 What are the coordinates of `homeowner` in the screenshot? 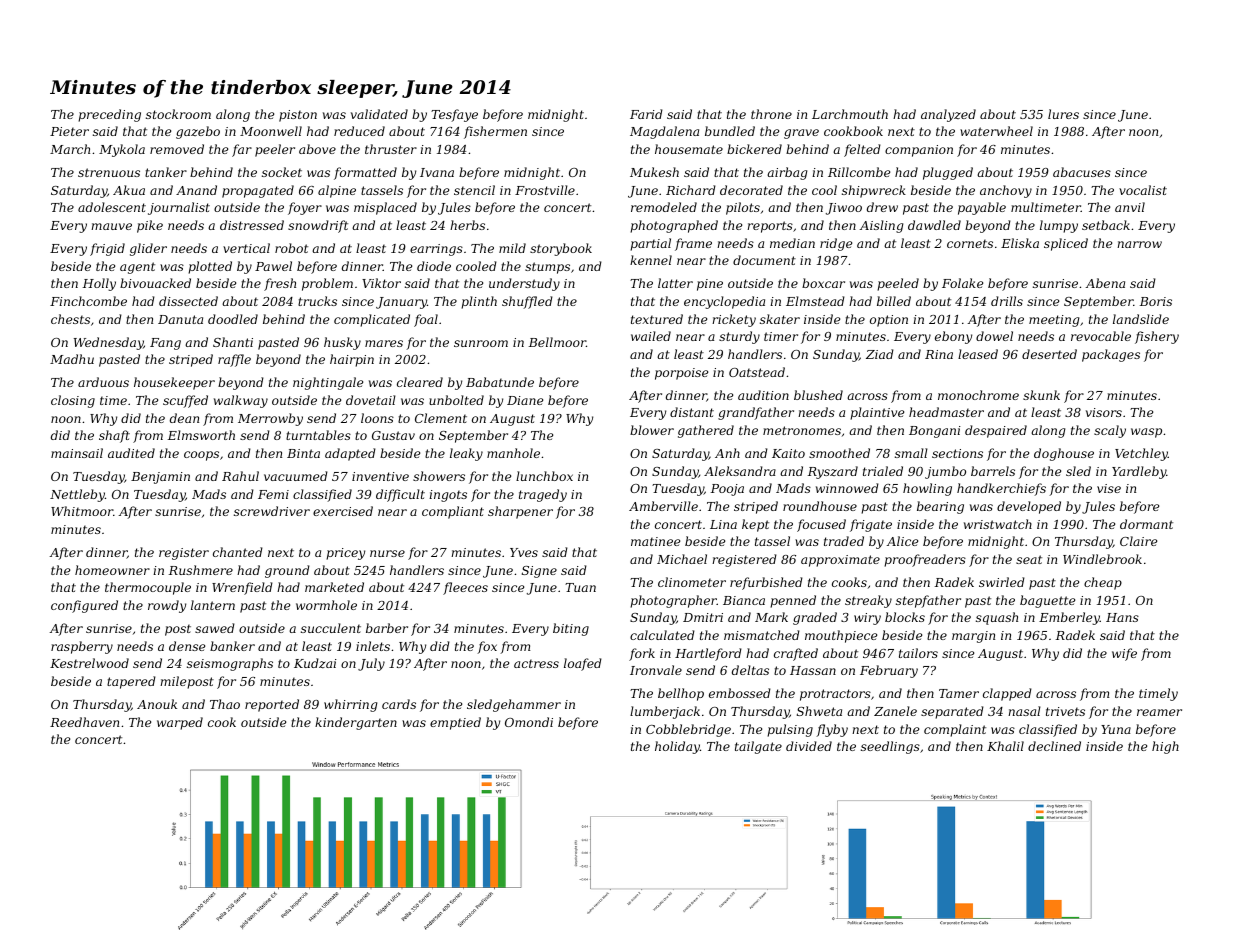 It's located at (112, 570).
